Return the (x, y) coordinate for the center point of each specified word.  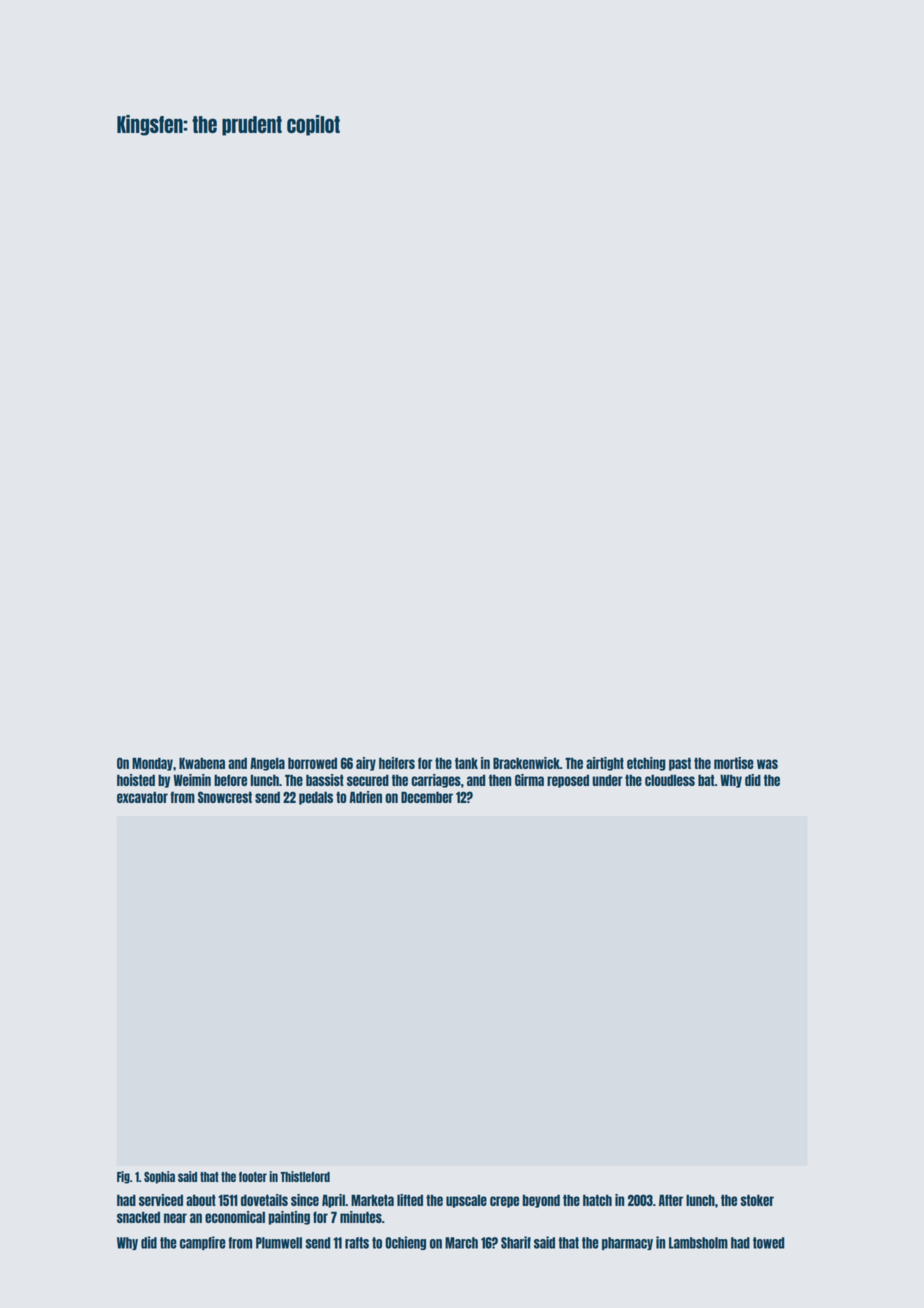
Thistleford (305, 1176)
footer (253, 1177)
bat (706, 780)
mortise (734, 763)
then (500, 780)
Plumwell (279, 1243)
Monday (152, 764)
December (427, 797)
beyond (541, 1201)
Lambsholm (698, 1243)
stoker (757, 1200)
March (461, 1243)
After (671, 1200)
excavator (142, 797)
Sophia (159, 1177)
